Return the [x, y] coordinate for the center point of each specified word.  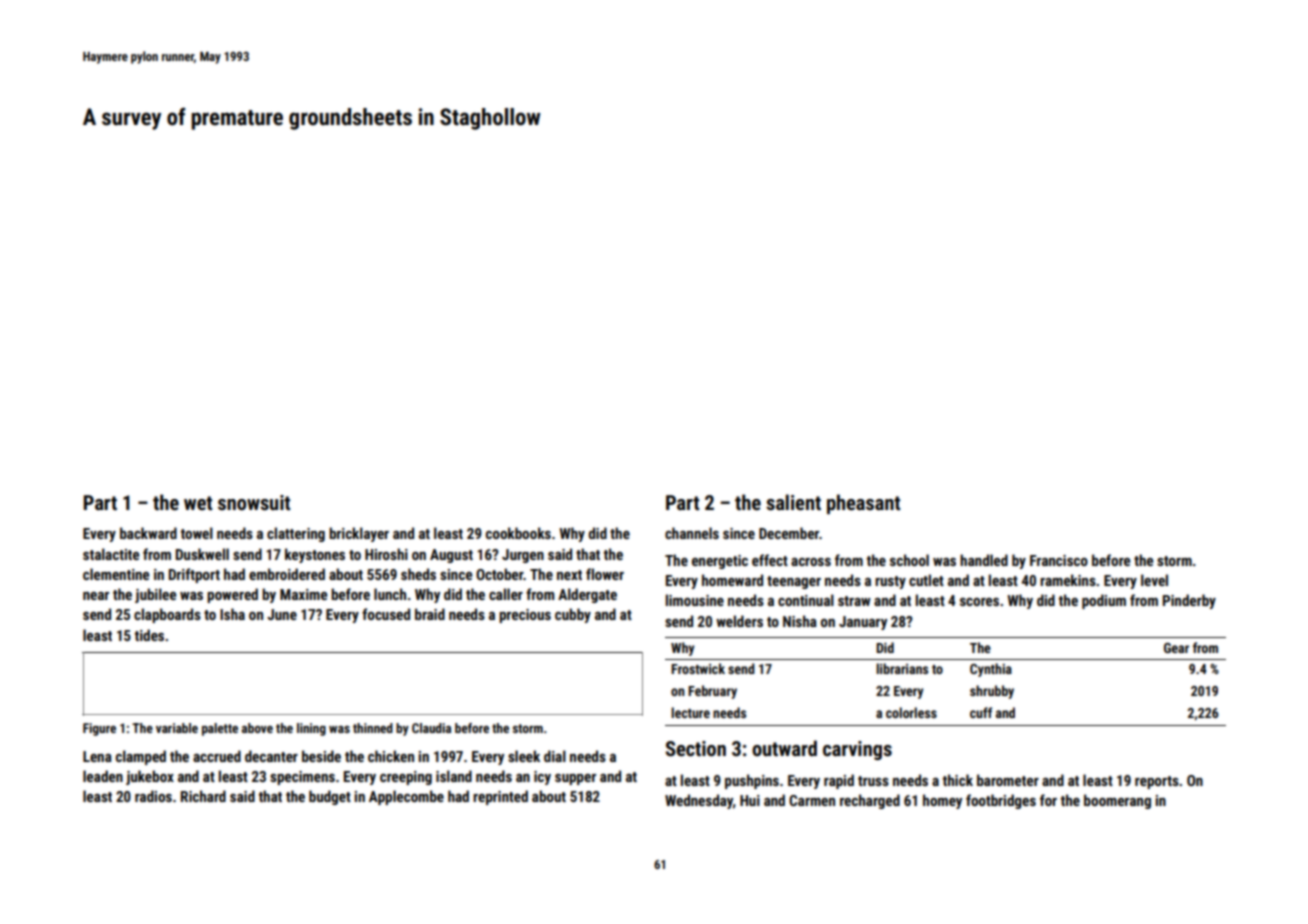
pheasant [863, 504]
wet [198, 503]
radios [153, 796]
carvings [857, 750]
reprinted [500, 797]
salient [793, 502]
